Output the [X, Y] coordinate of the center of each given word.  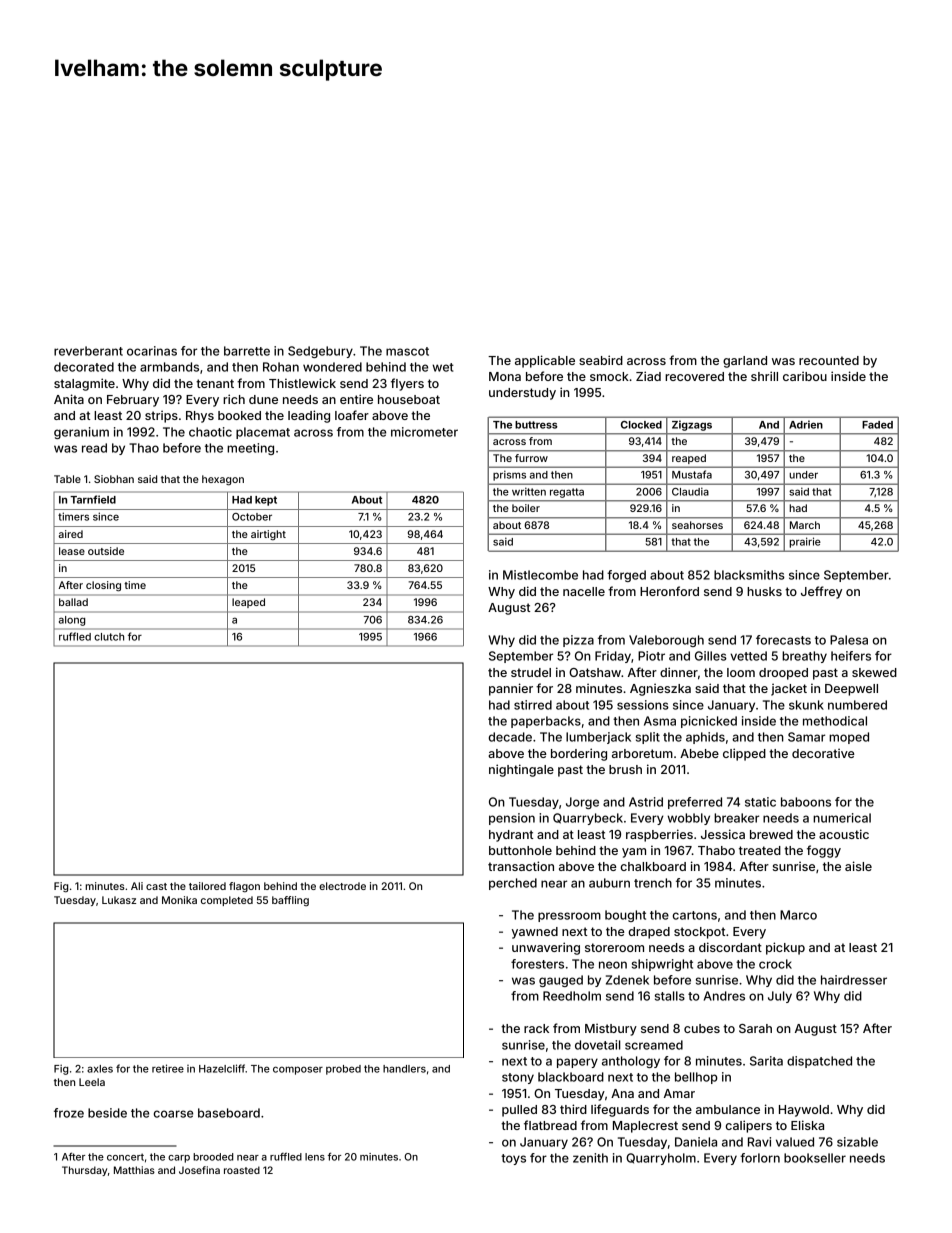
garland [745, 362]
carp [179, 1159]
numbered [857, 705]
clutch [109, 637]
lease [72, 551]
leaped [248, 603]
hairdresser [854, 980]
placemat [263, 433]
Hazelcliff [222, 1068]
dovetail [598, 1045]
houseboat [409, 399]
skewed [874, 672]
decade [510, 737]
